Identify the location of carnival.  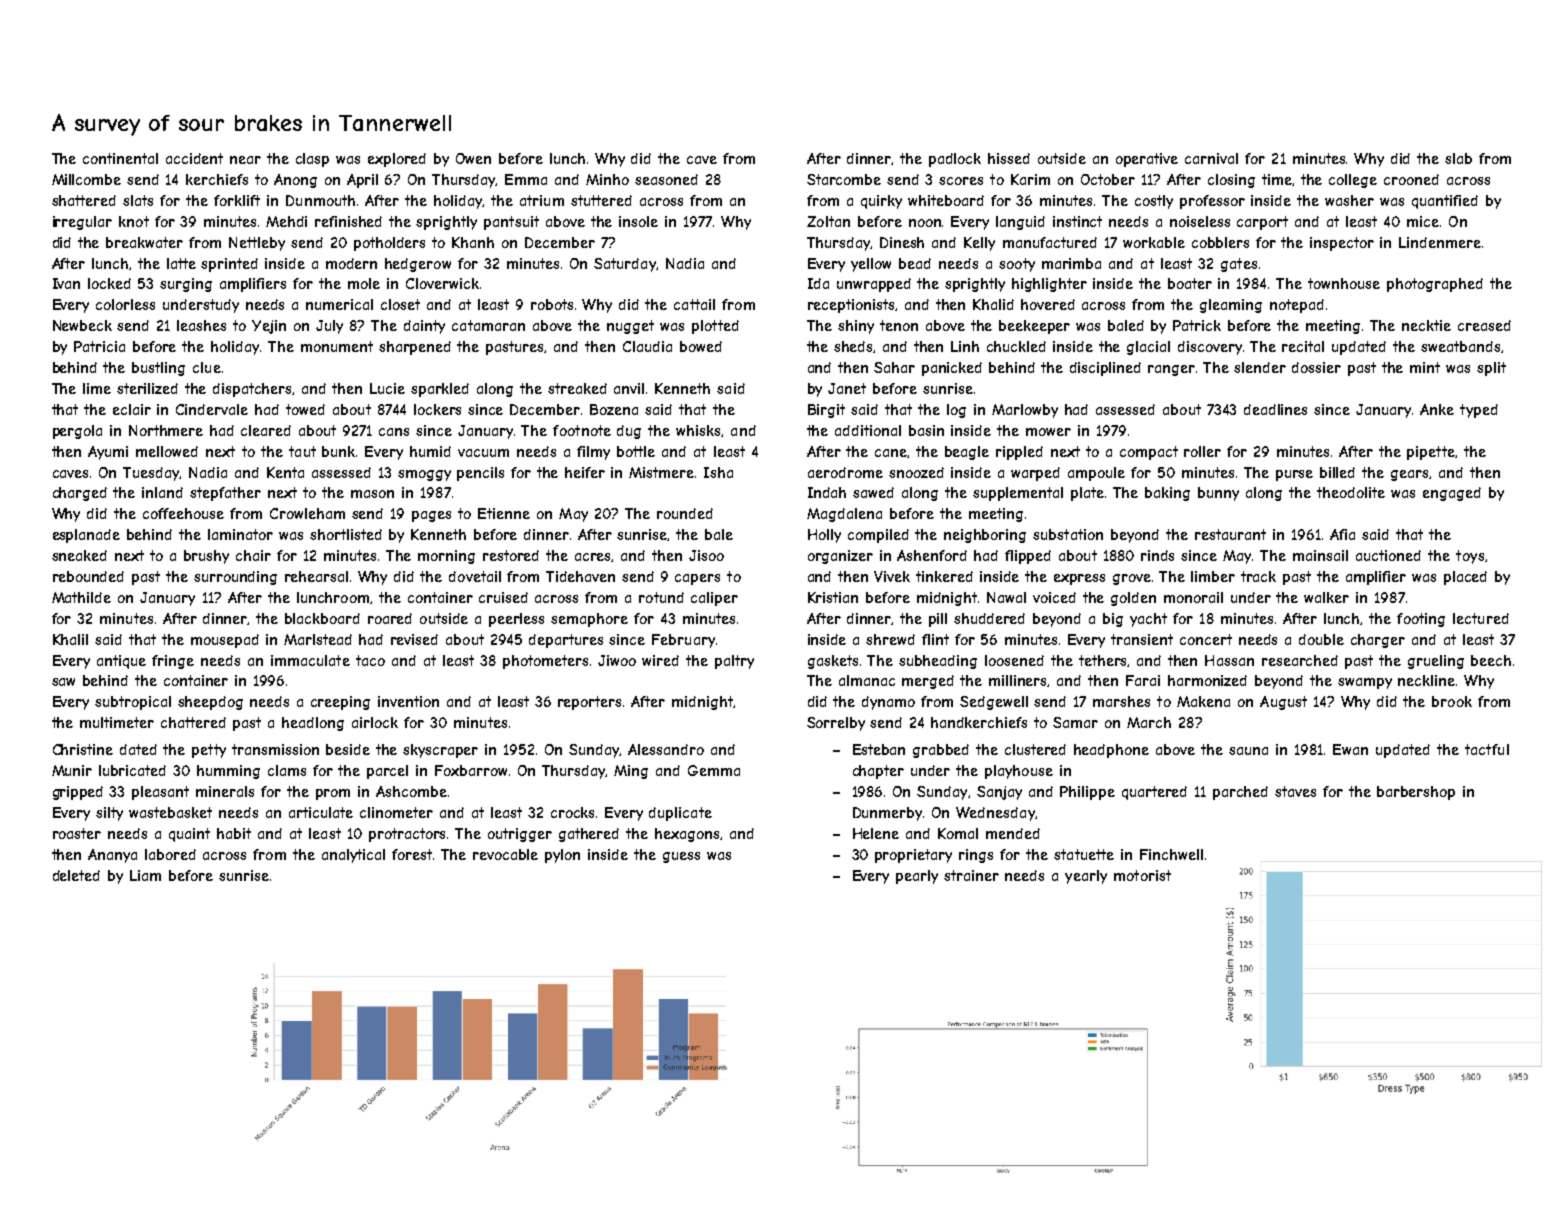
(1211, 158).
